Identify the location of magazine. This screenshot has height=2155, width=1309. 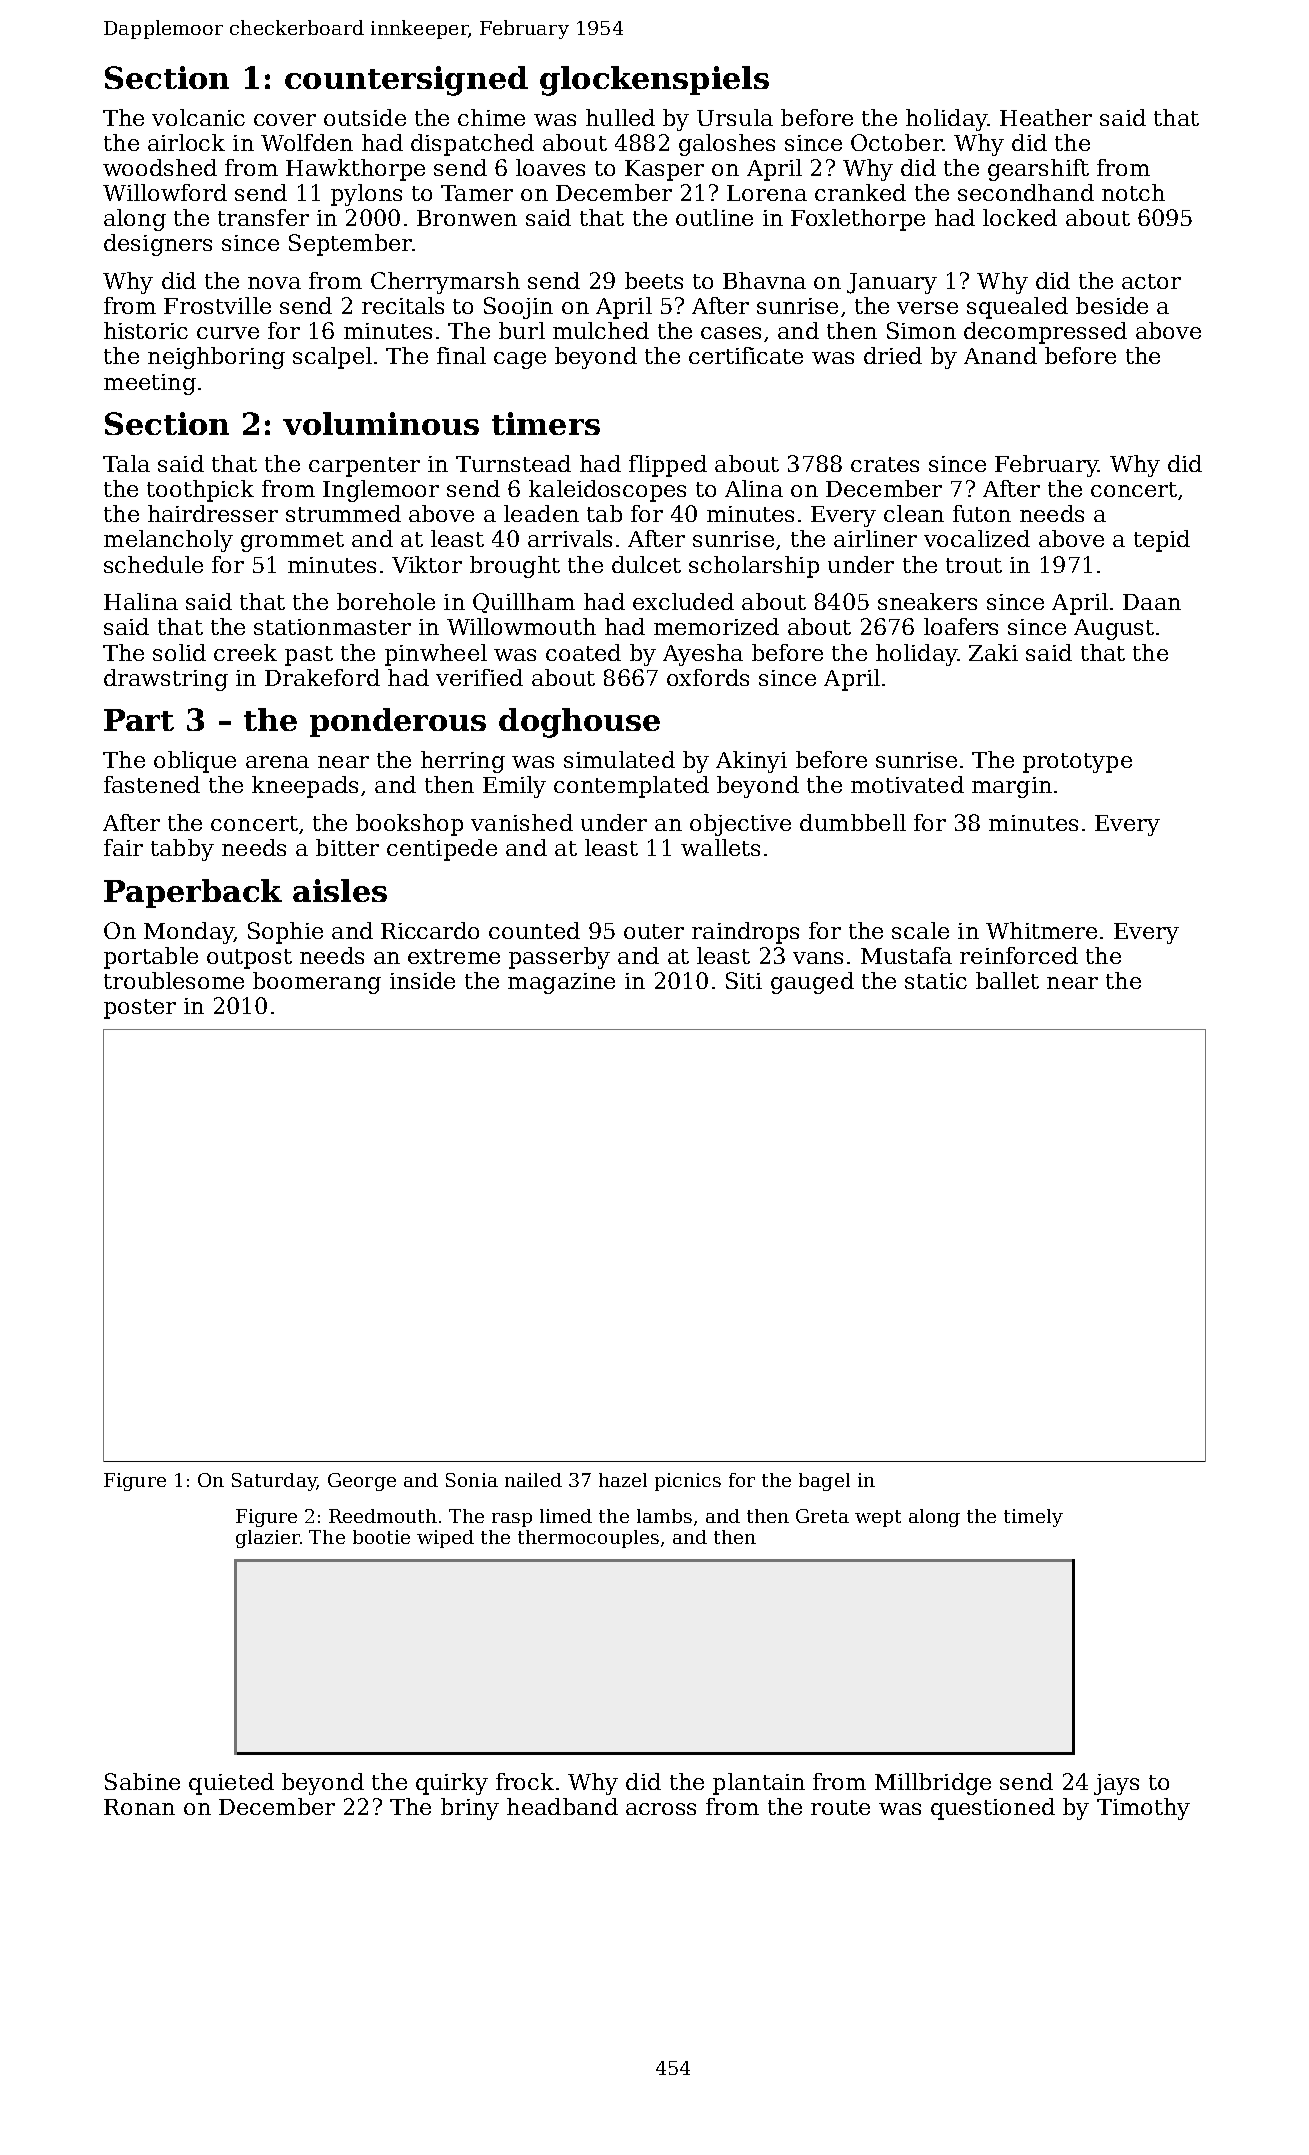
(561, 983).
